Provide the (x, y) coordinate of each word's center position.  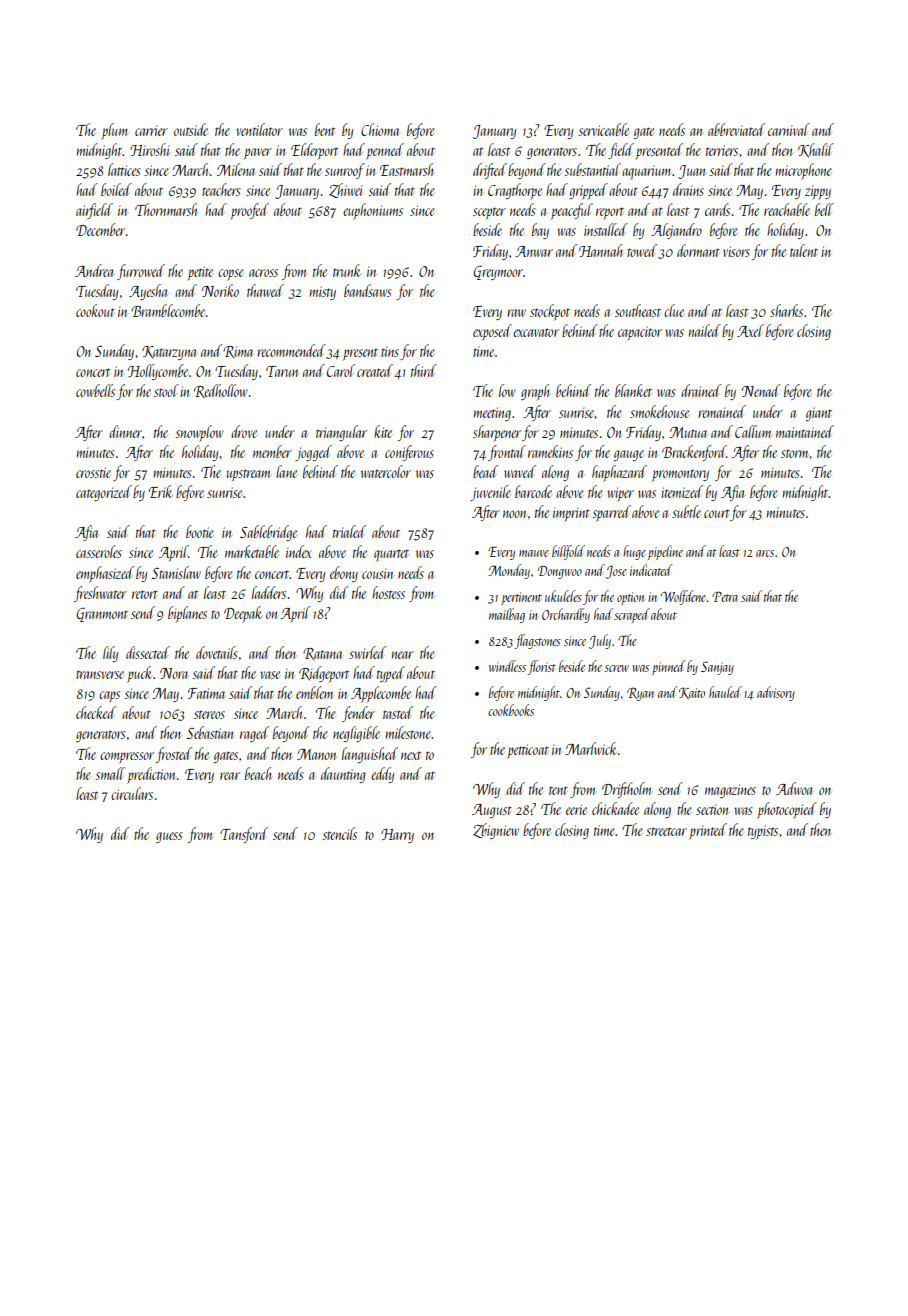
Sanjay (717, 668)
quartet (391, 555)
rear (230, 776)
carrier (151, 131)
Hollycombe (158, 372)
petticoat (528, 751)
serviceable (603, 129)
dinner (126, 431)
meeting (492, 414)
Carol (341, 370)
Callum (753, 431)
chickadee (615, 808)
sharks (786, 310)
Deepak (243, 614)
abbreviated (736, 129)
